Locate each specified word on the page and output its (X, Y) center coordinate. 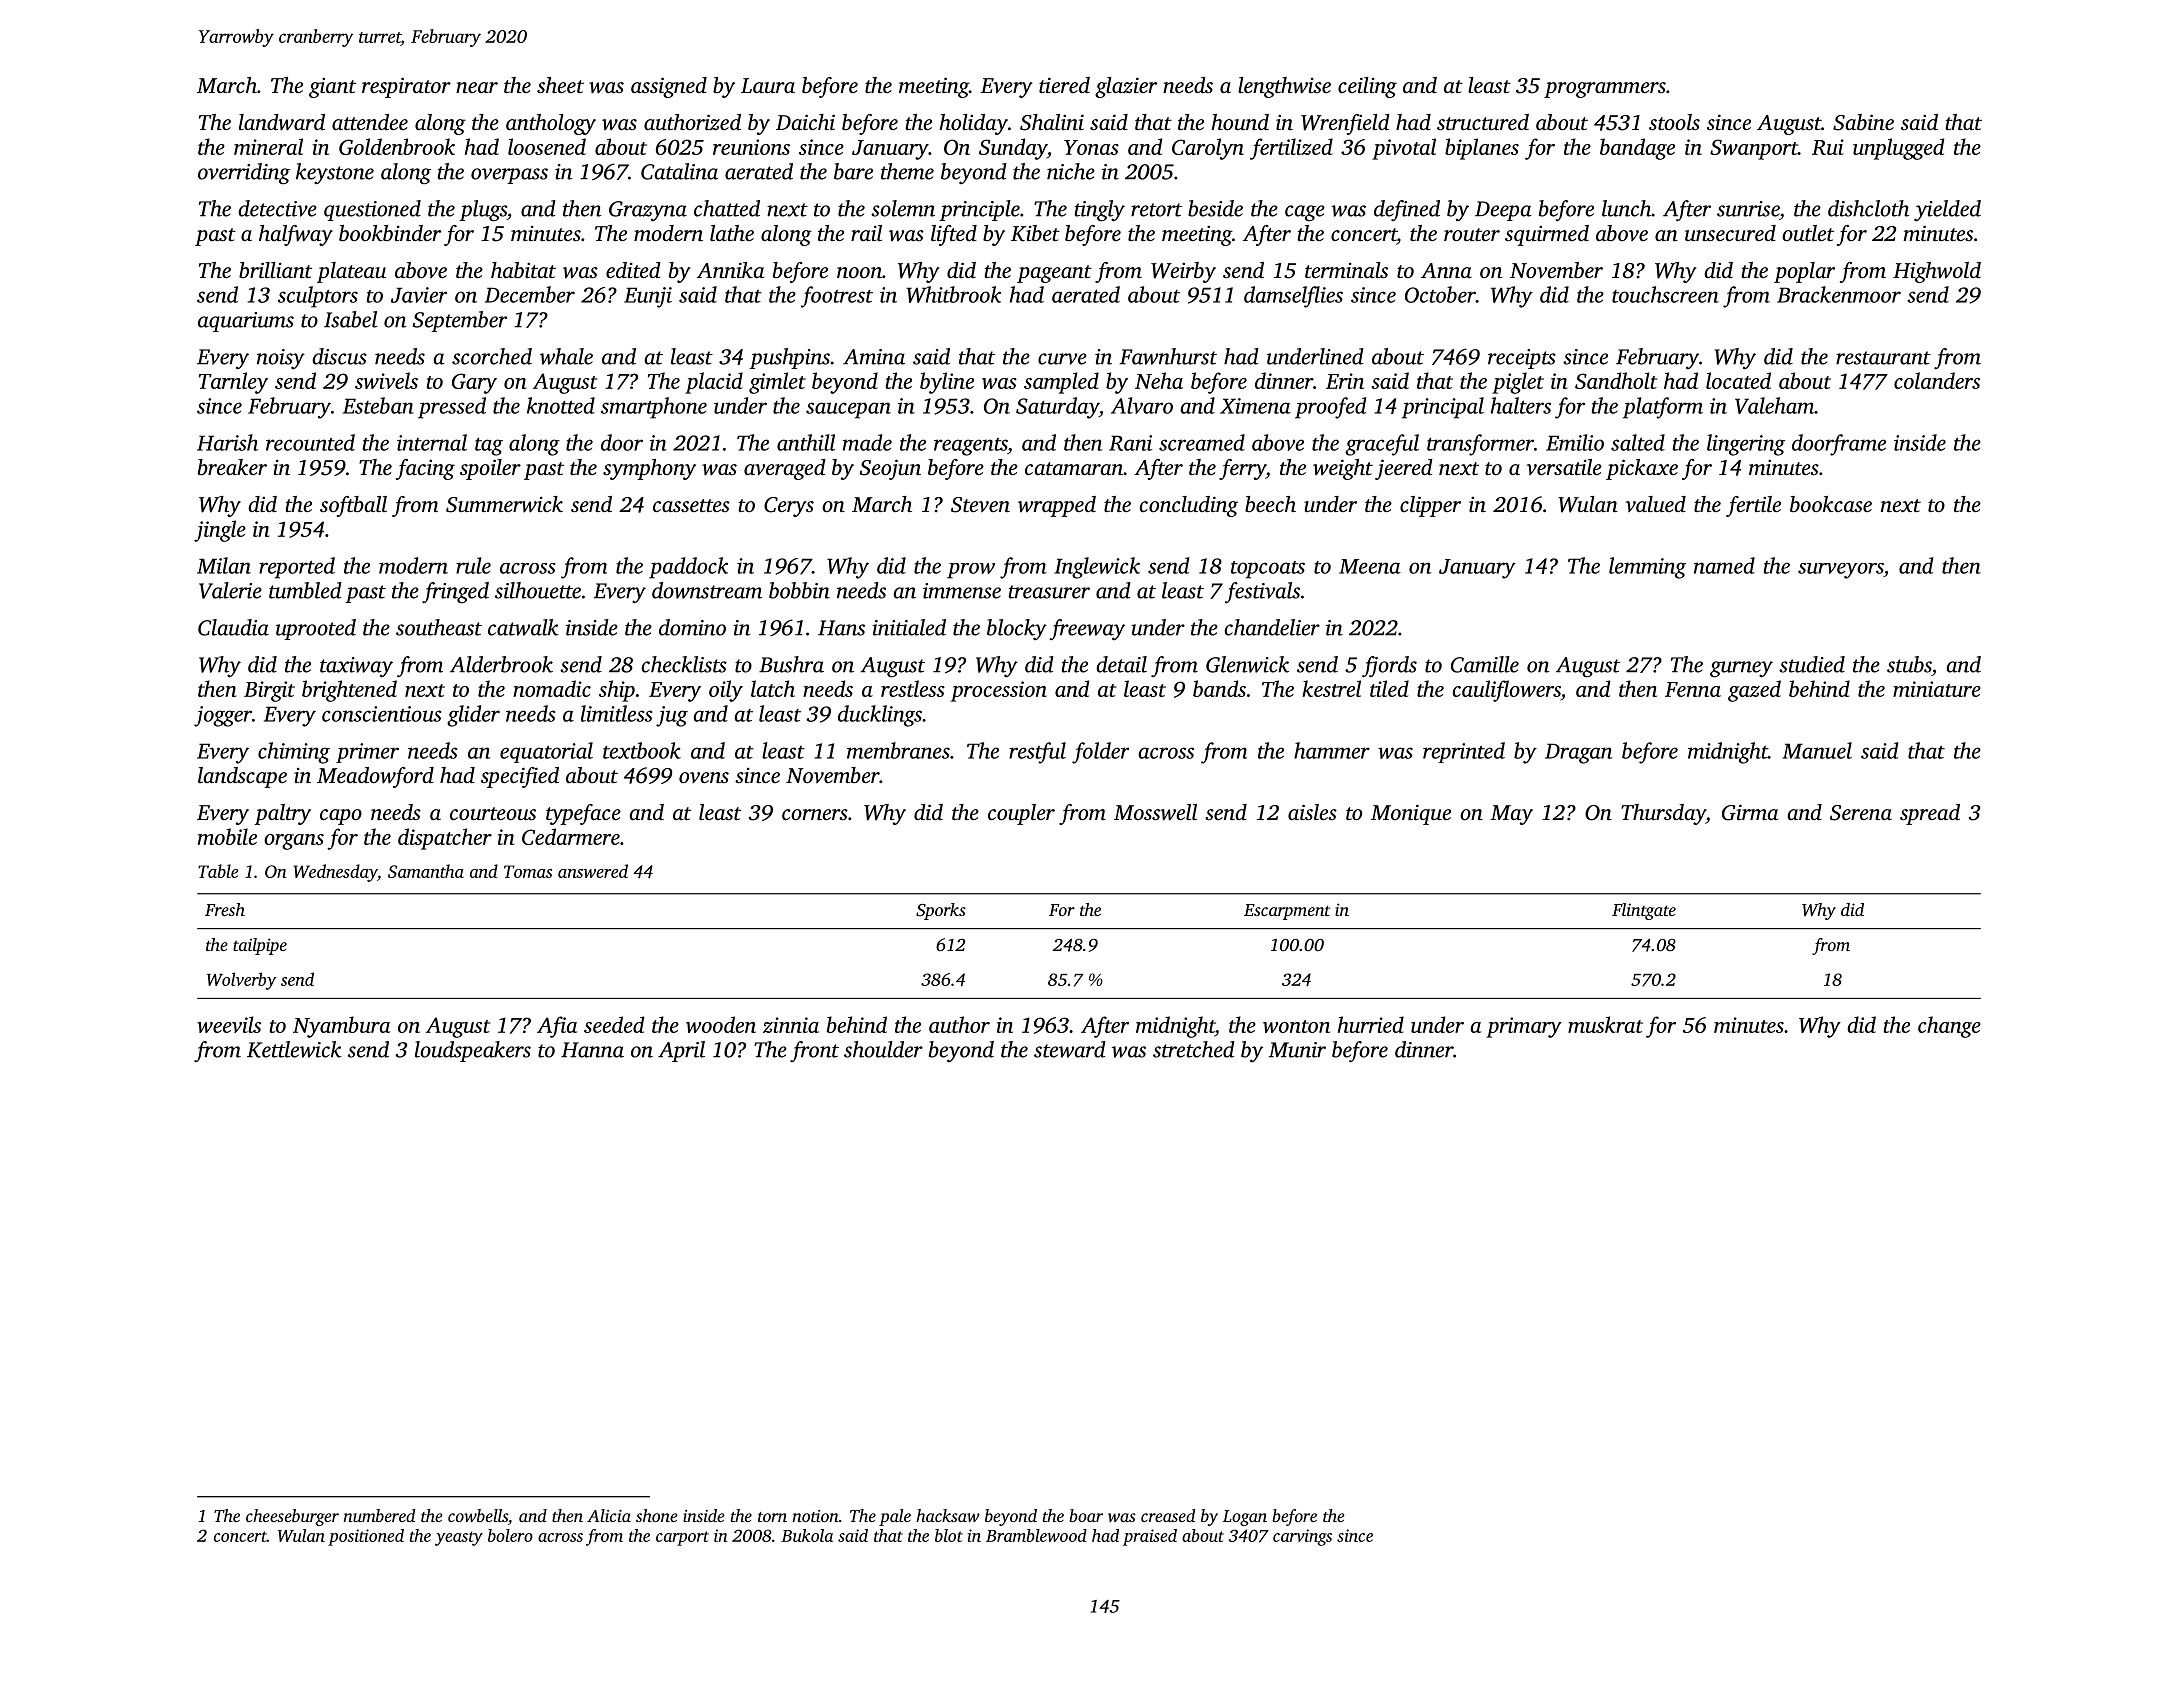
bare (853, 171)
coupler (1021, 814)
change (1949, 1027)
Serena (1861, 813)
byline (947, 383)
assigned (669, 87)
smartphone (654, 408)
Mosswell (1155, 812)
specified (520, 777)
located (1738, 380)
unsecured (1730, 233)
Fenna (1693, 689)
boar (1086, 1515)
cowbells (478, 1515)
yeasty (459, 1538)
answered (593, 871)
